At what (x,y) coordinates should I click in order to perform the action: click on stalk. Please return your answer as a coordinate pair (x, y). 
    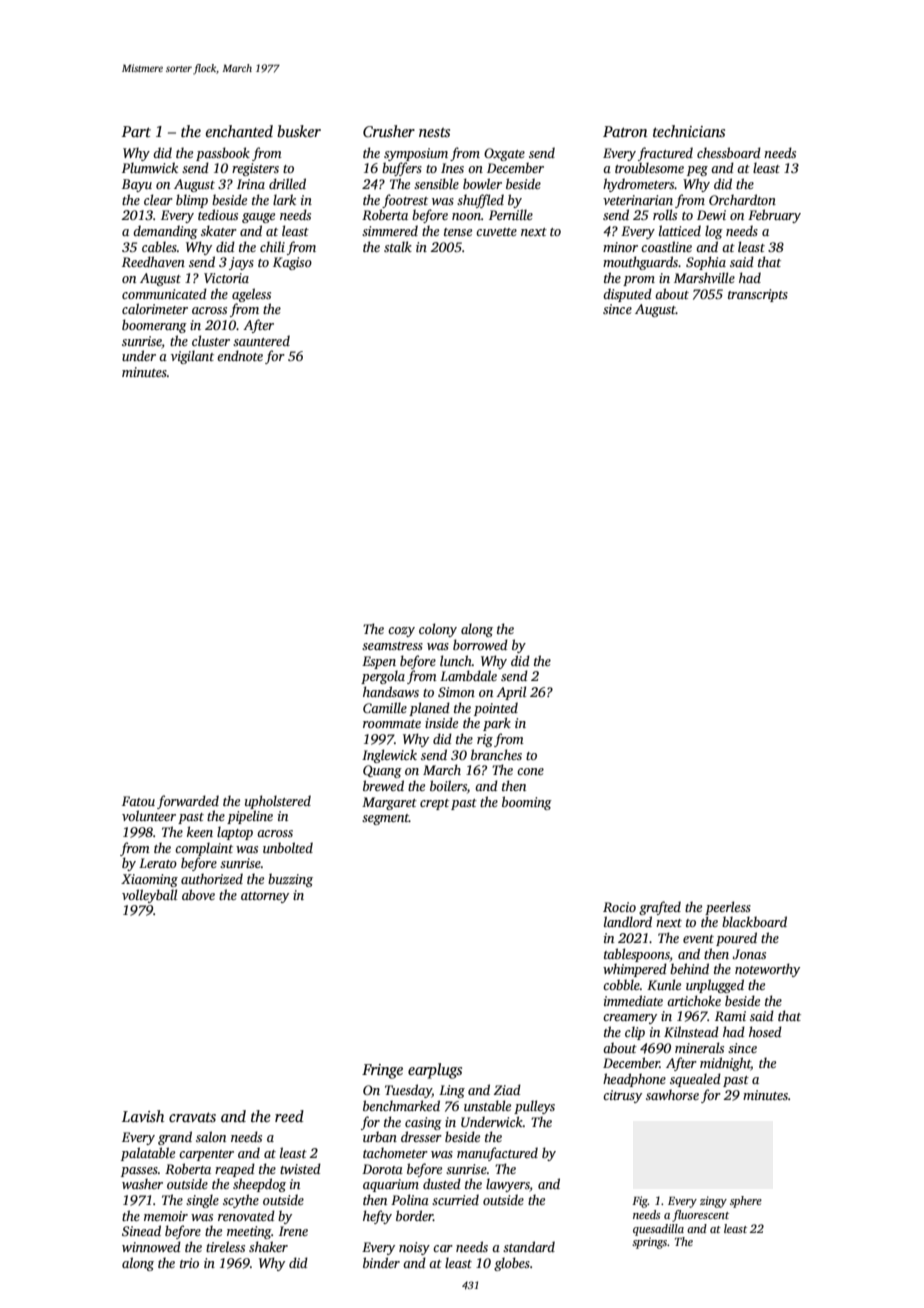
    Looking at the image, I should click on (398, 246).
